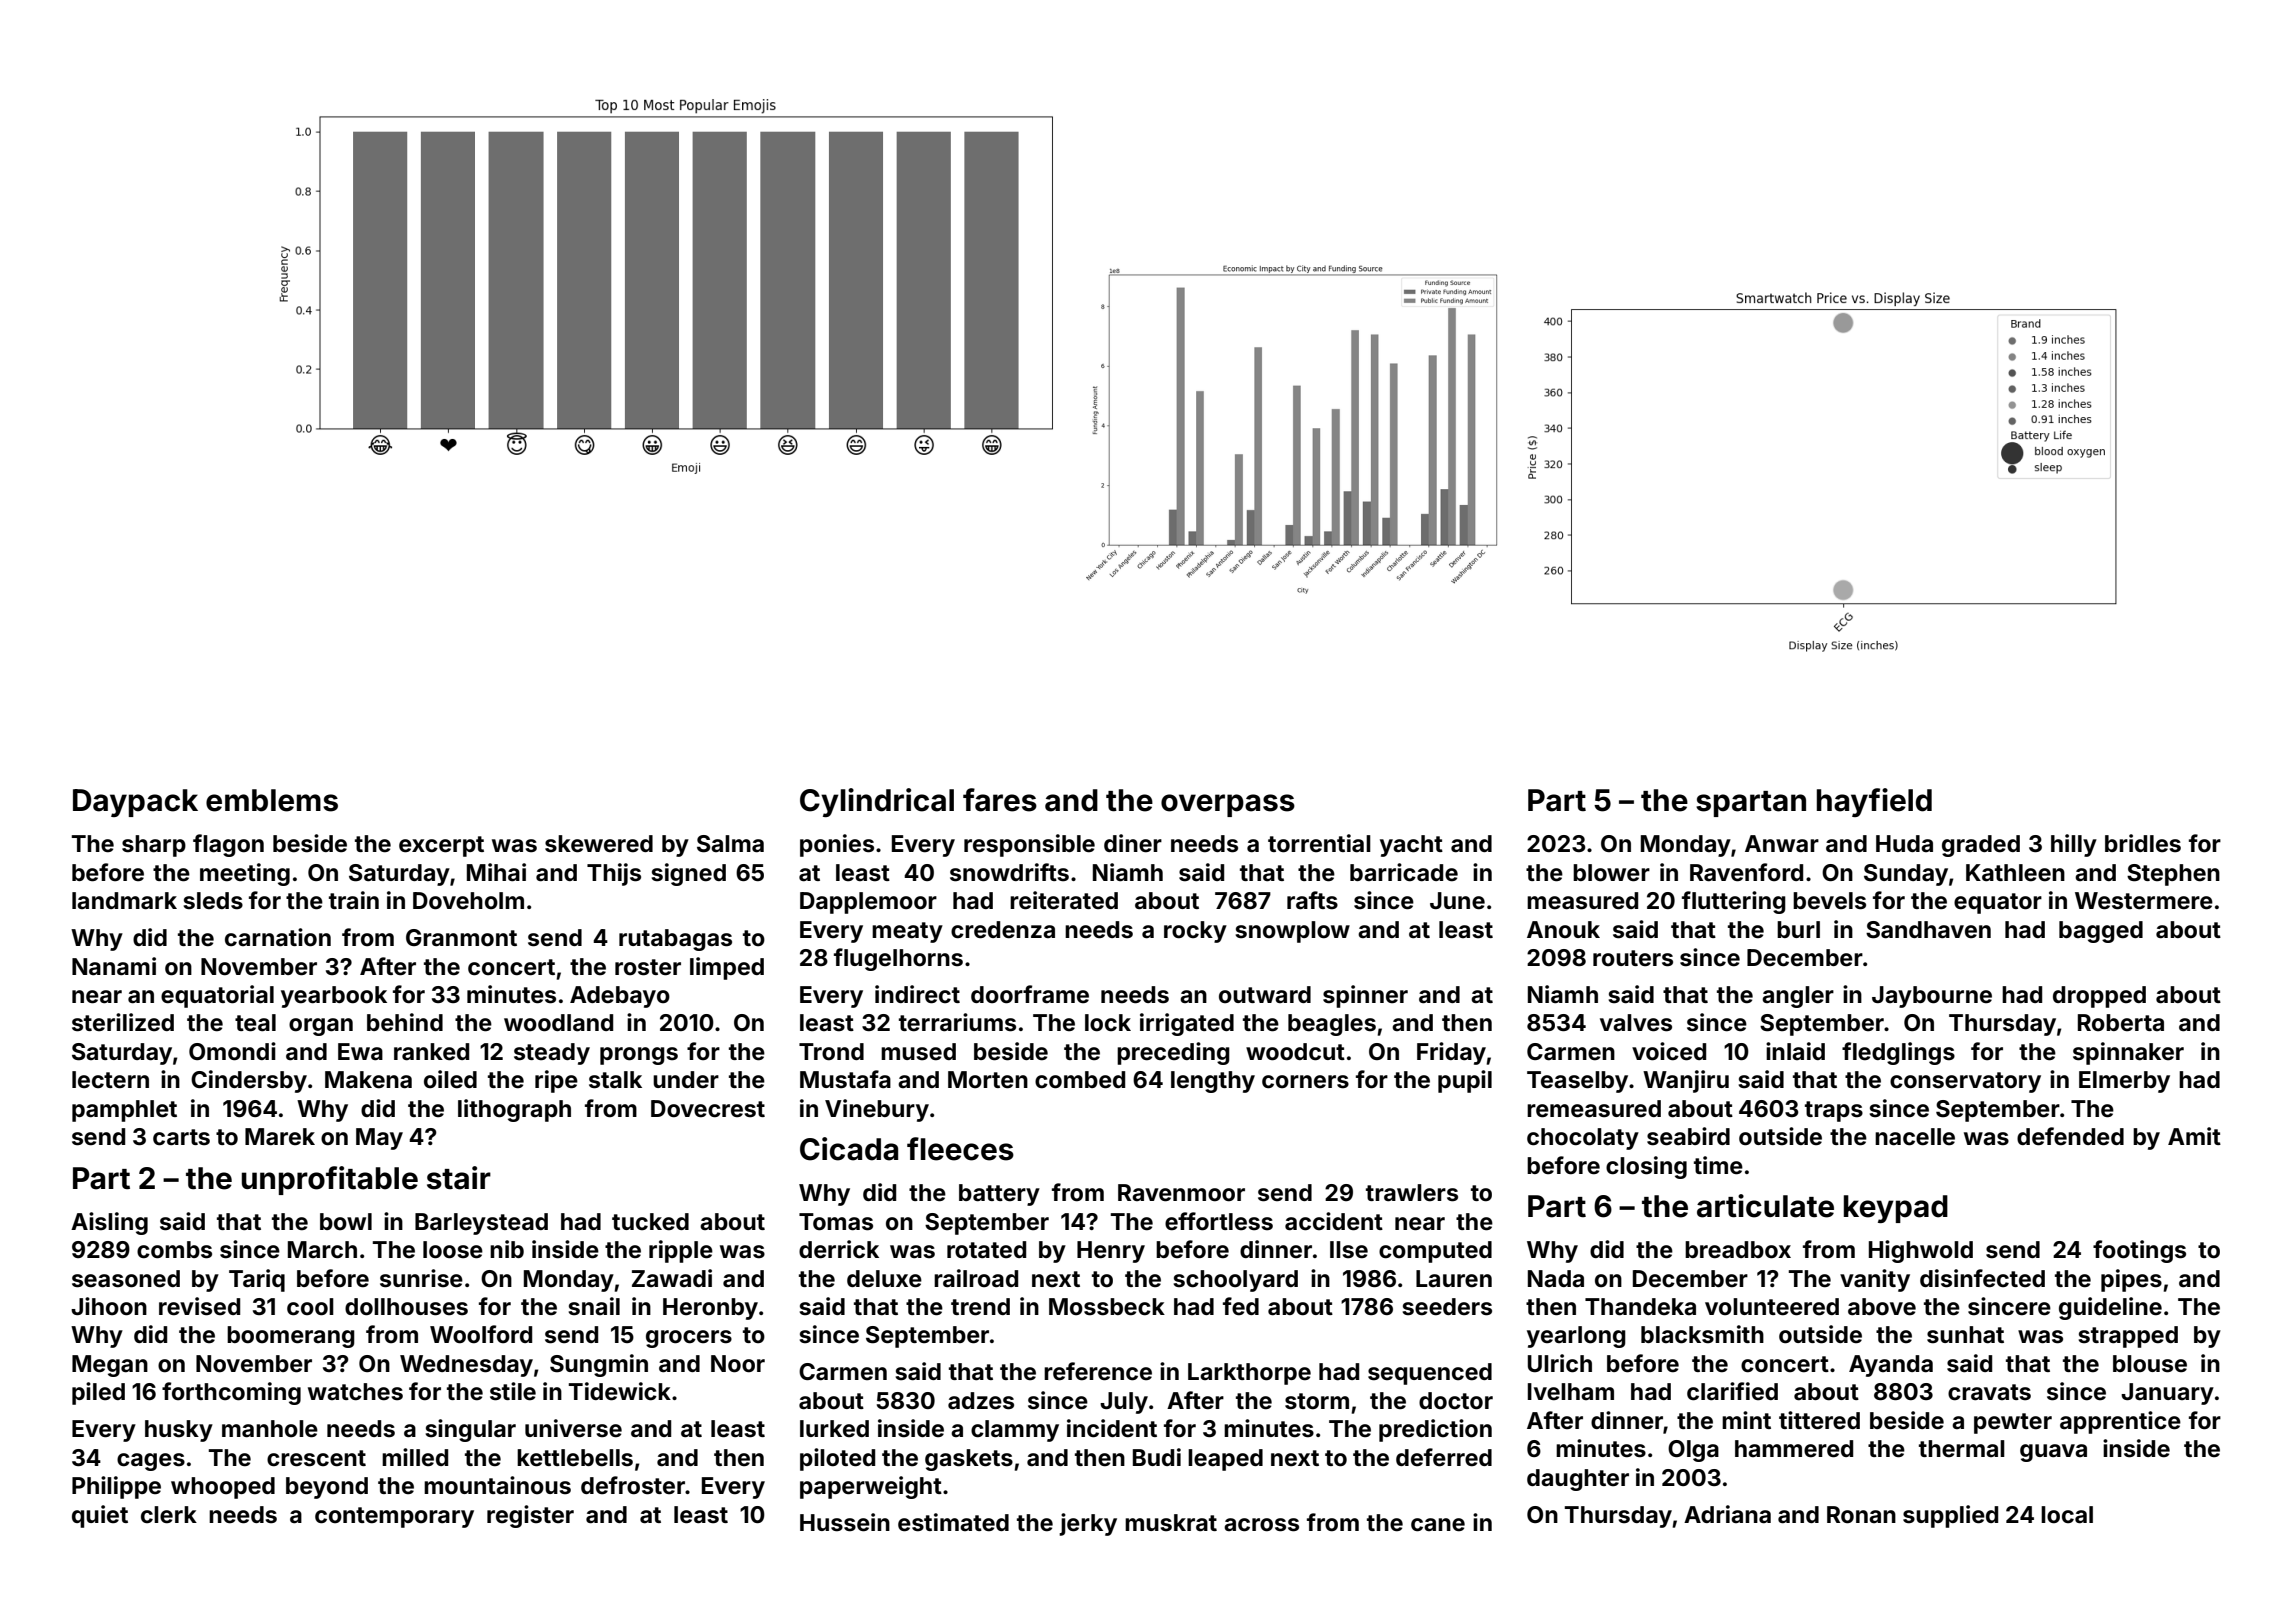  Describe the element at coordinates (836, 1222) in the document. I see `Tomas` at that location.
